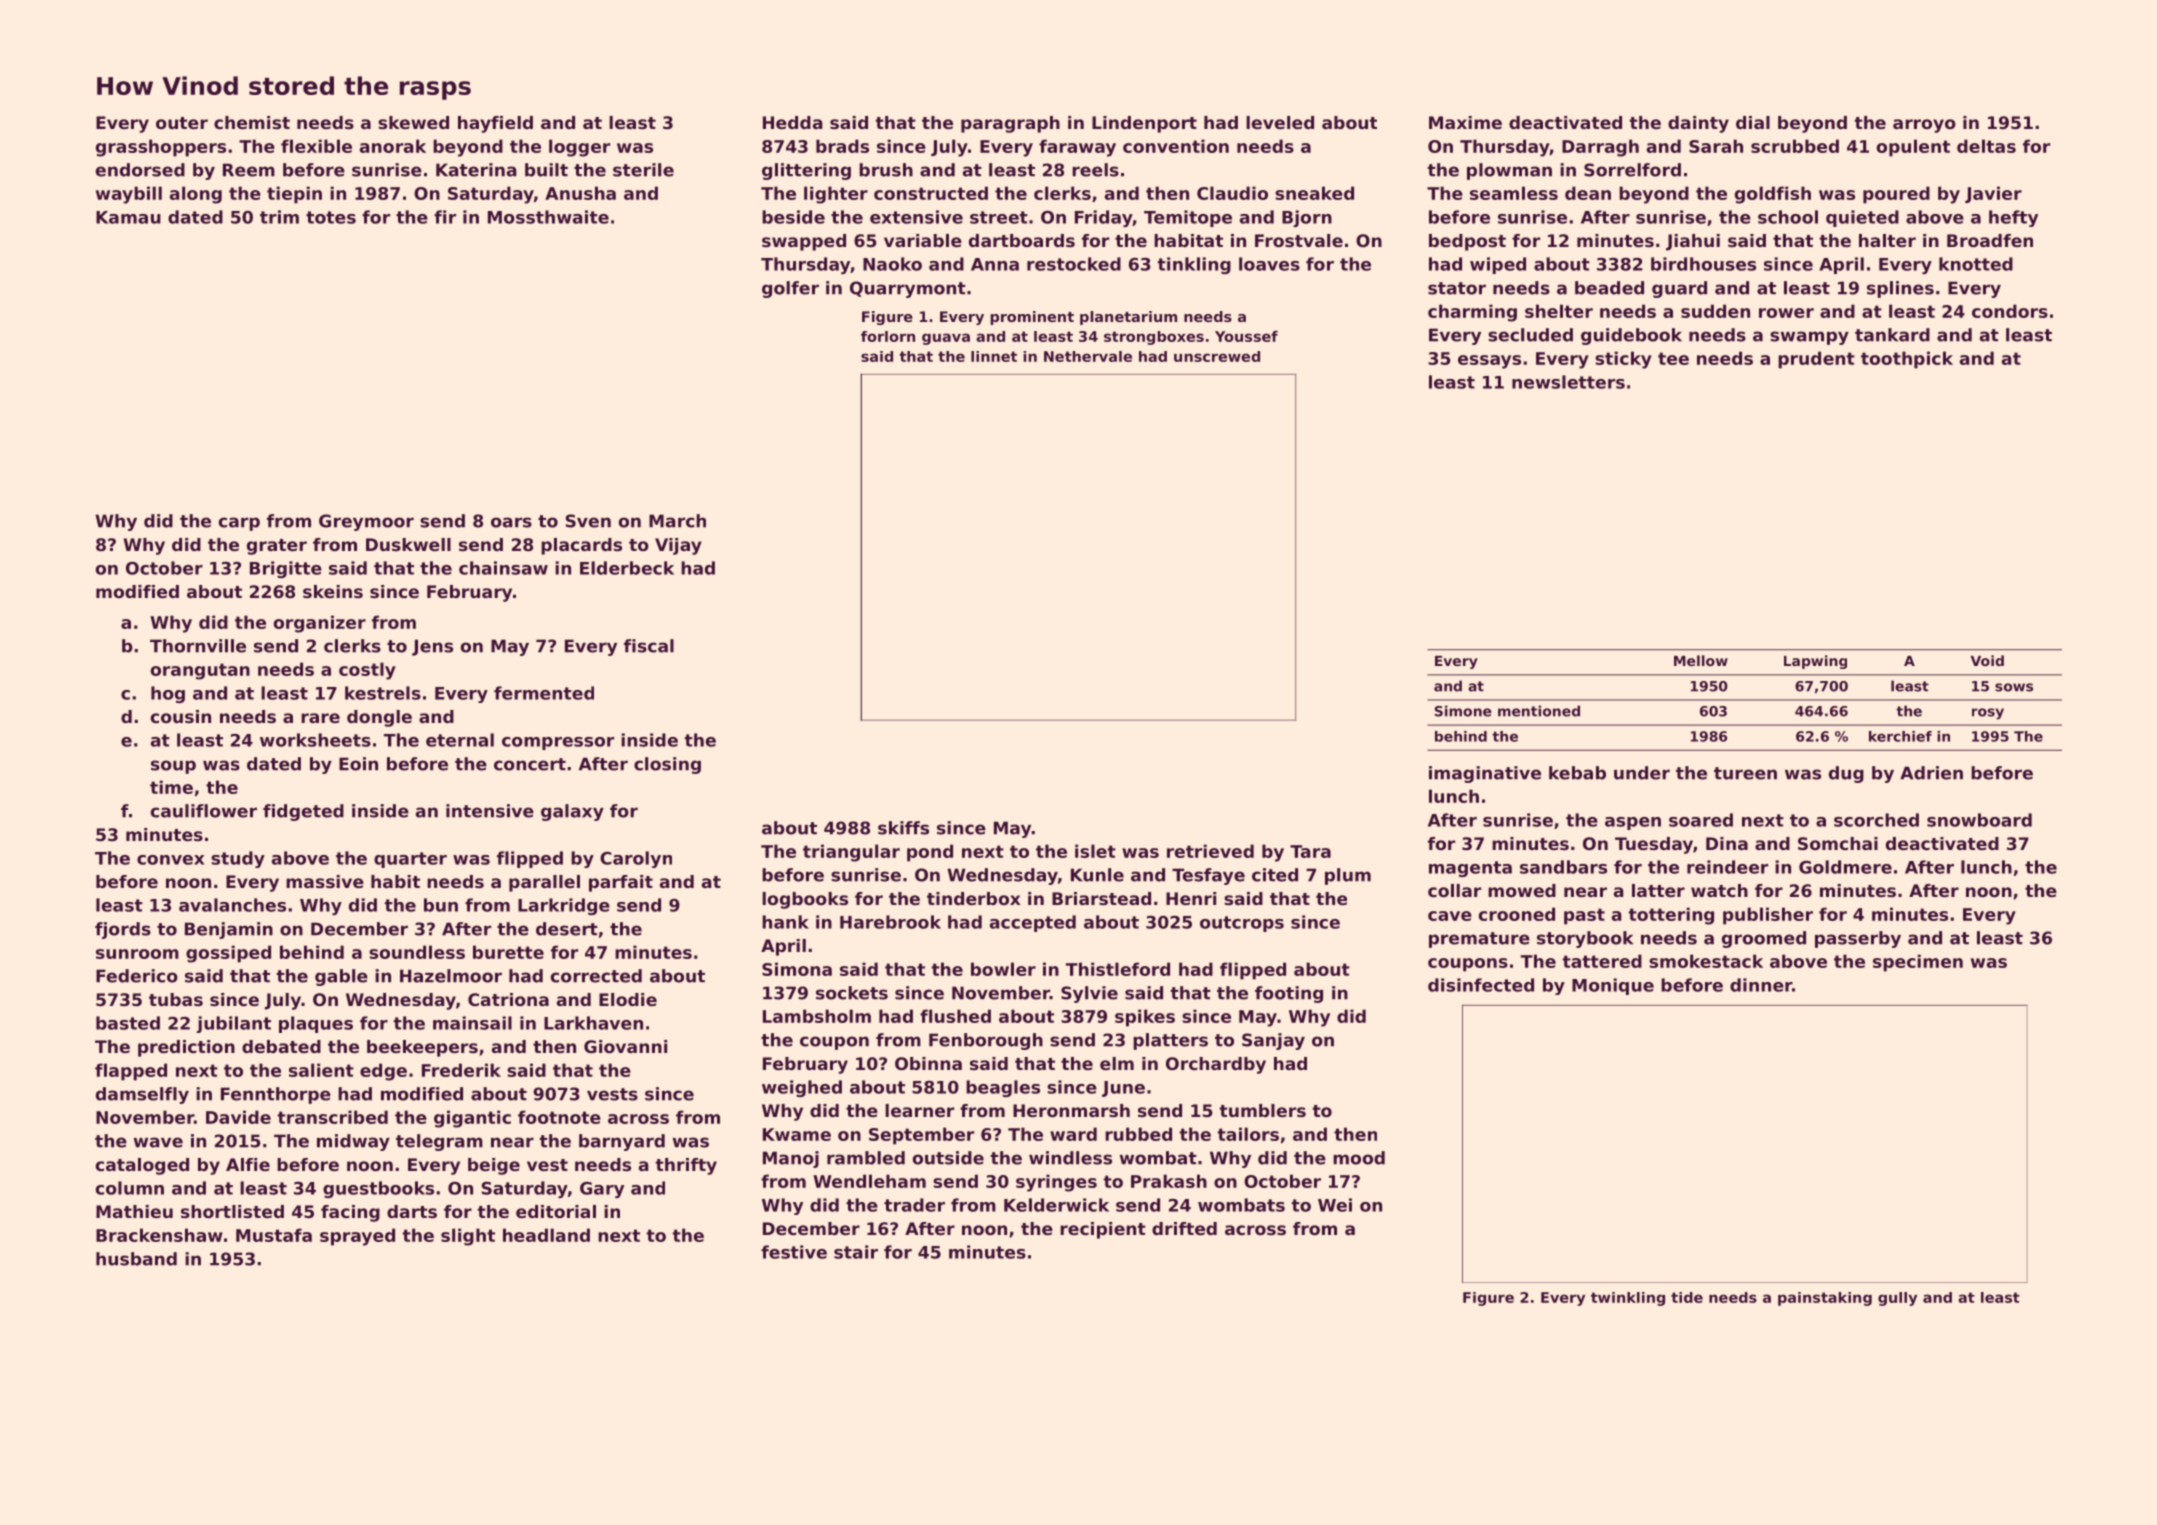  I want to click on Kwame, so click(797, 1134).
